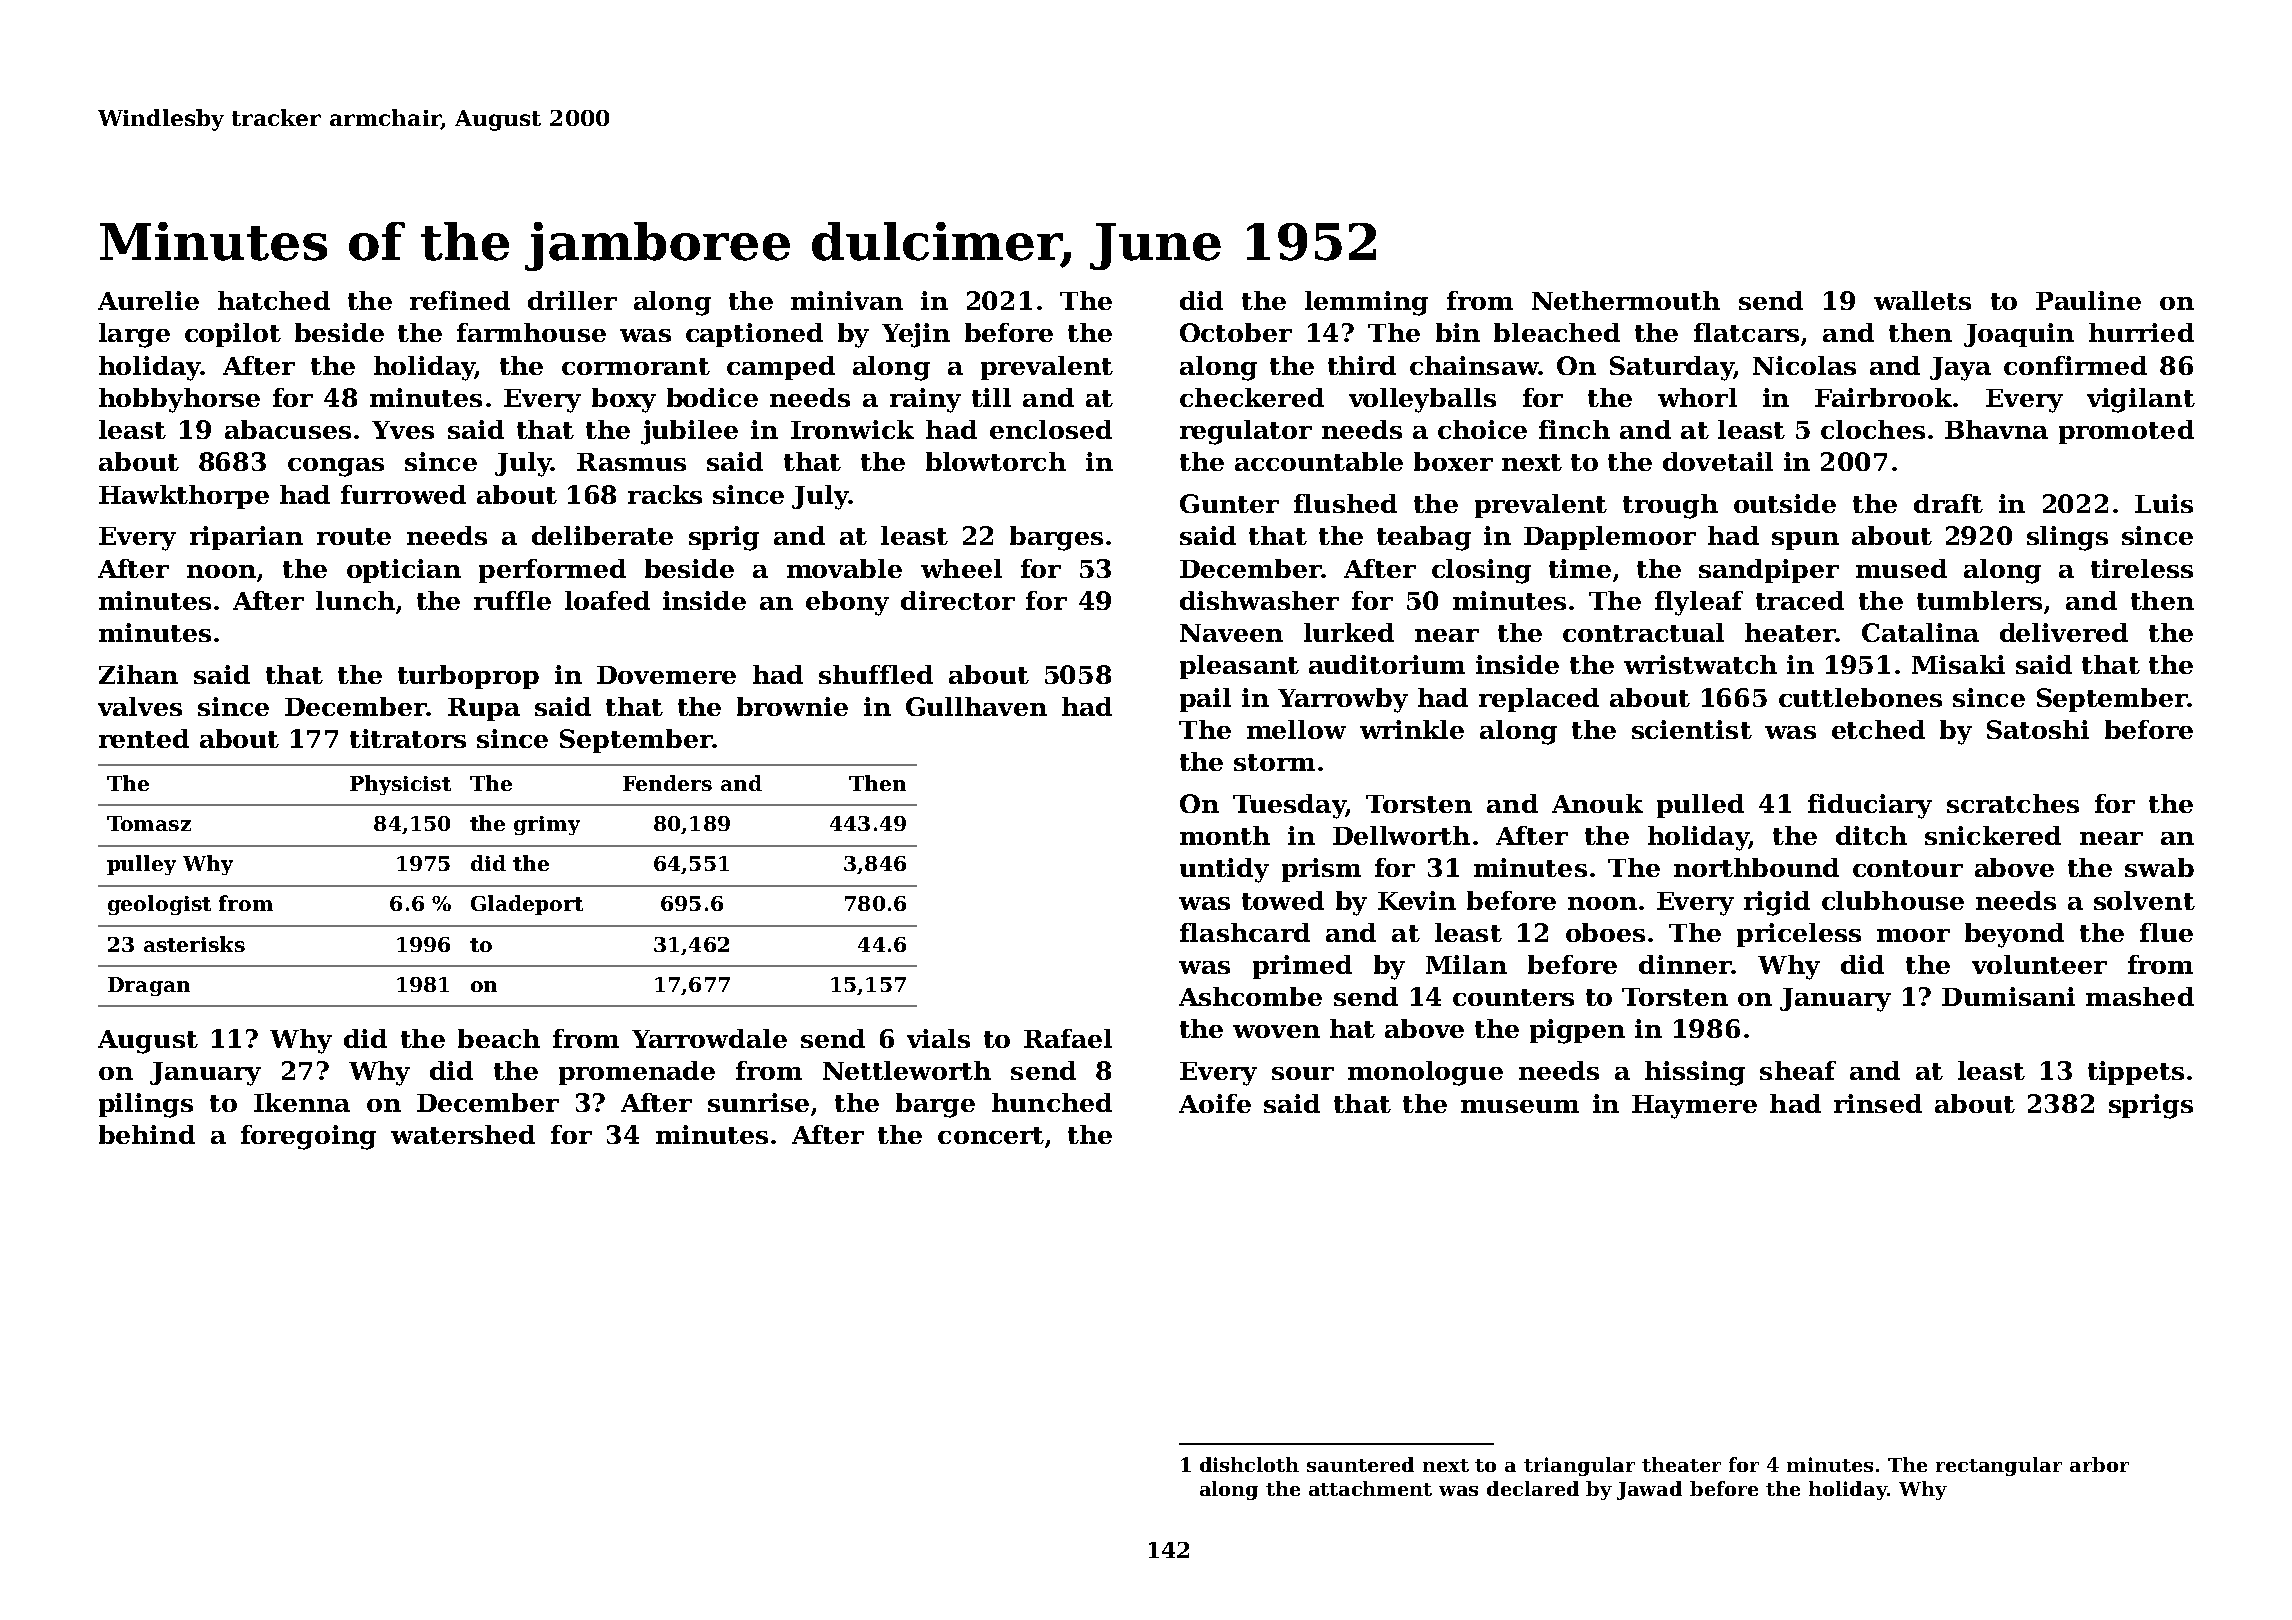 Image resolution: width=2292 pixels, height=1620 pixels. Describe the element at coordinates (484, 709) in the screenshot. I see `Rupa` at that location.
